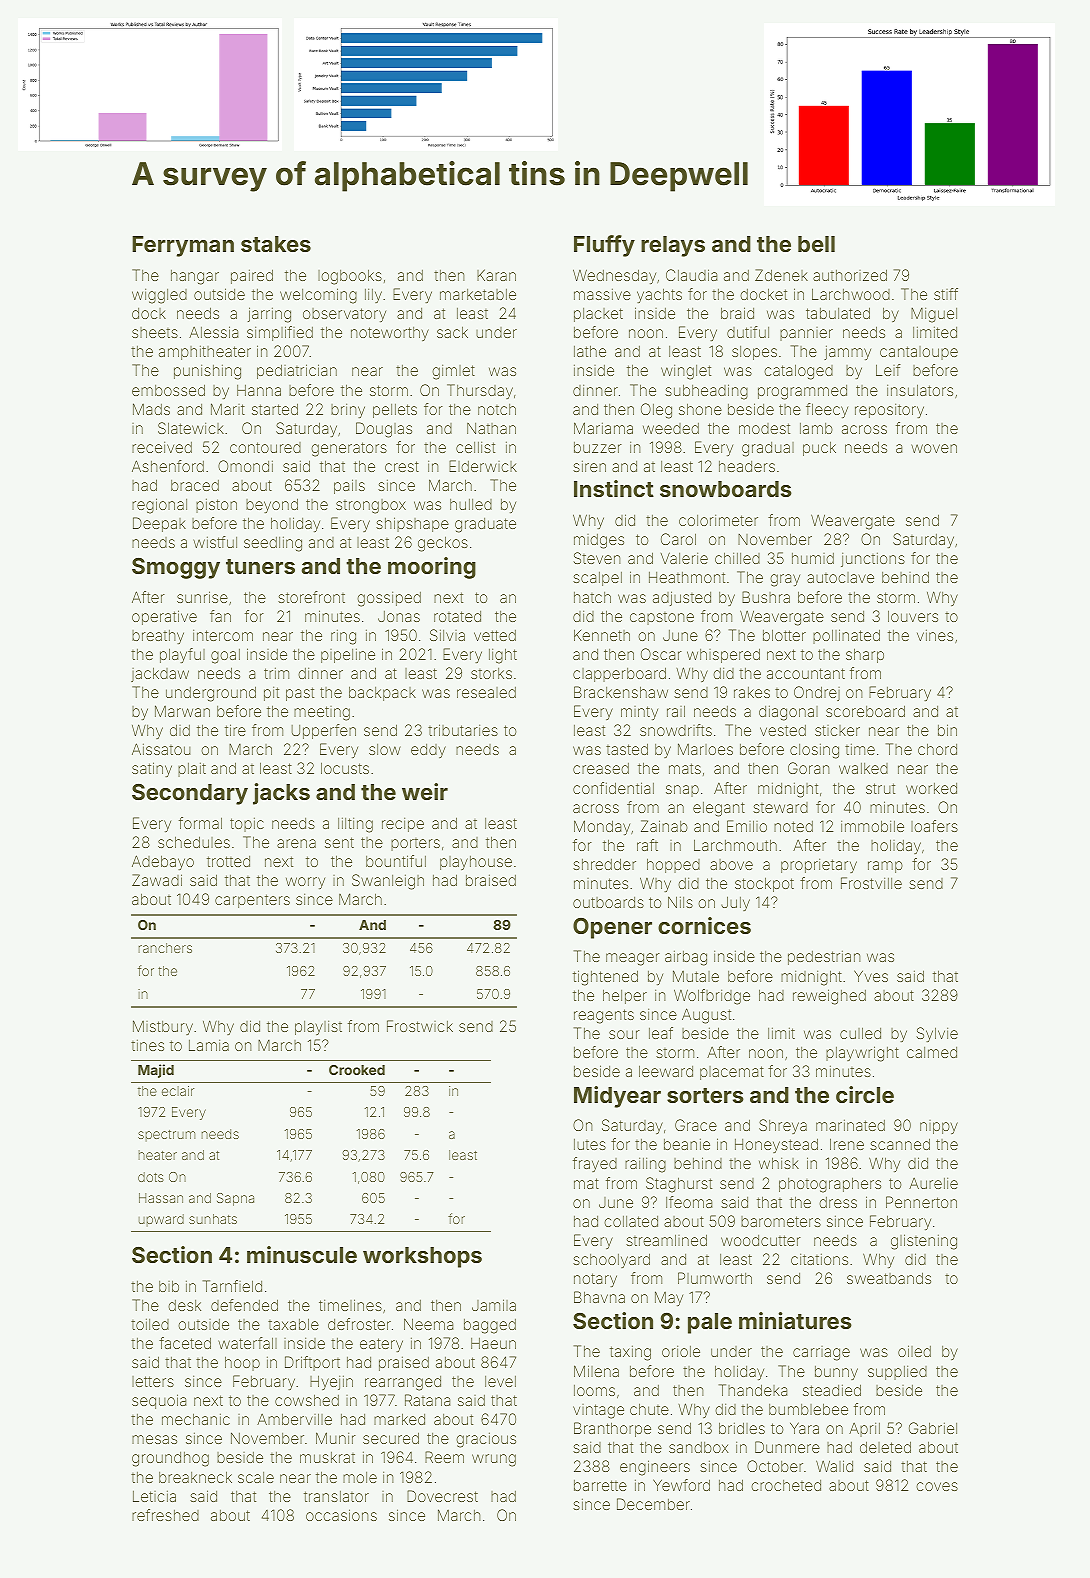  I want to click on puck, so click(819, 448).
